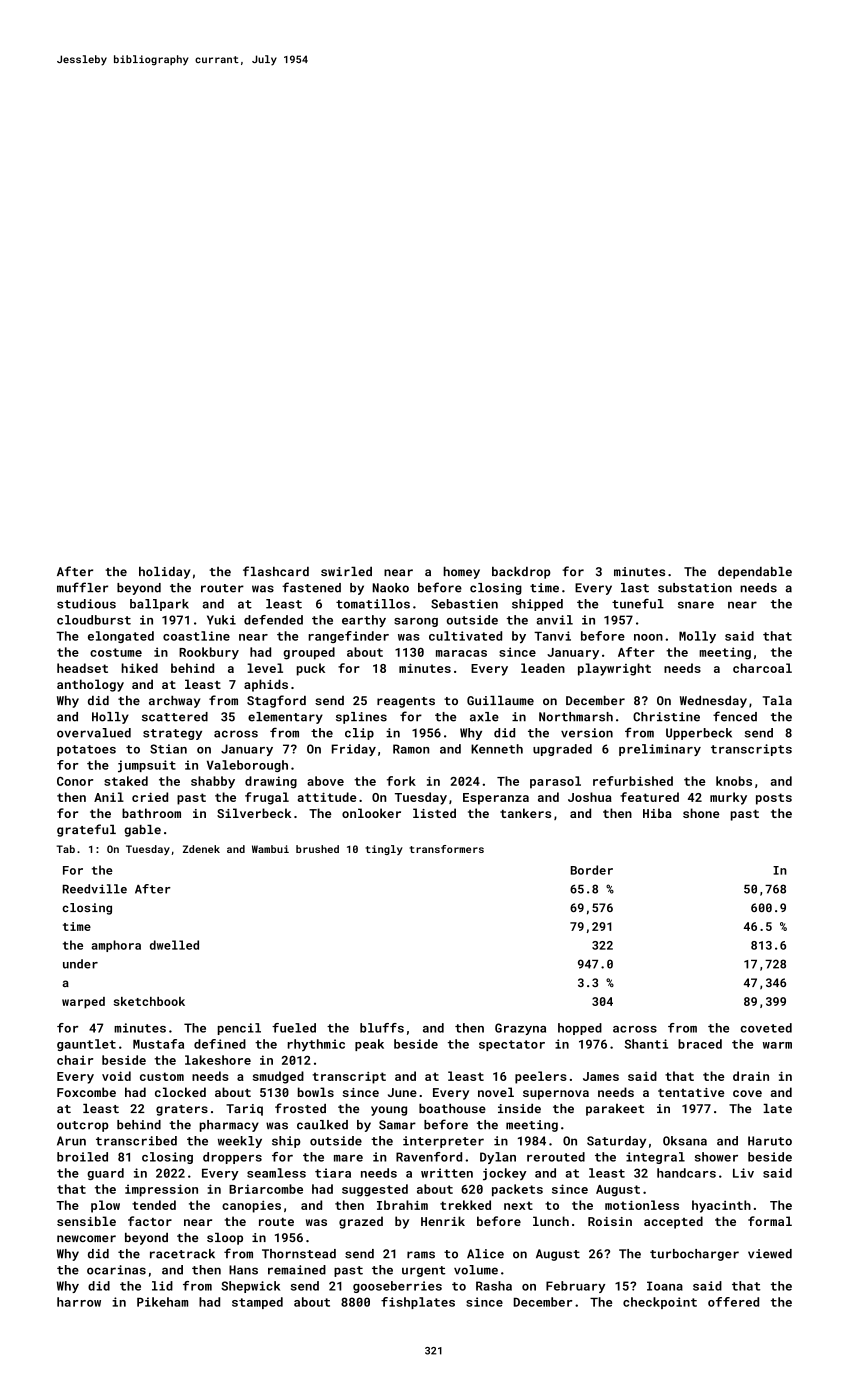 The height and width of the document is (1400, 849). I want to click on charcoal, so click(762, 668).
